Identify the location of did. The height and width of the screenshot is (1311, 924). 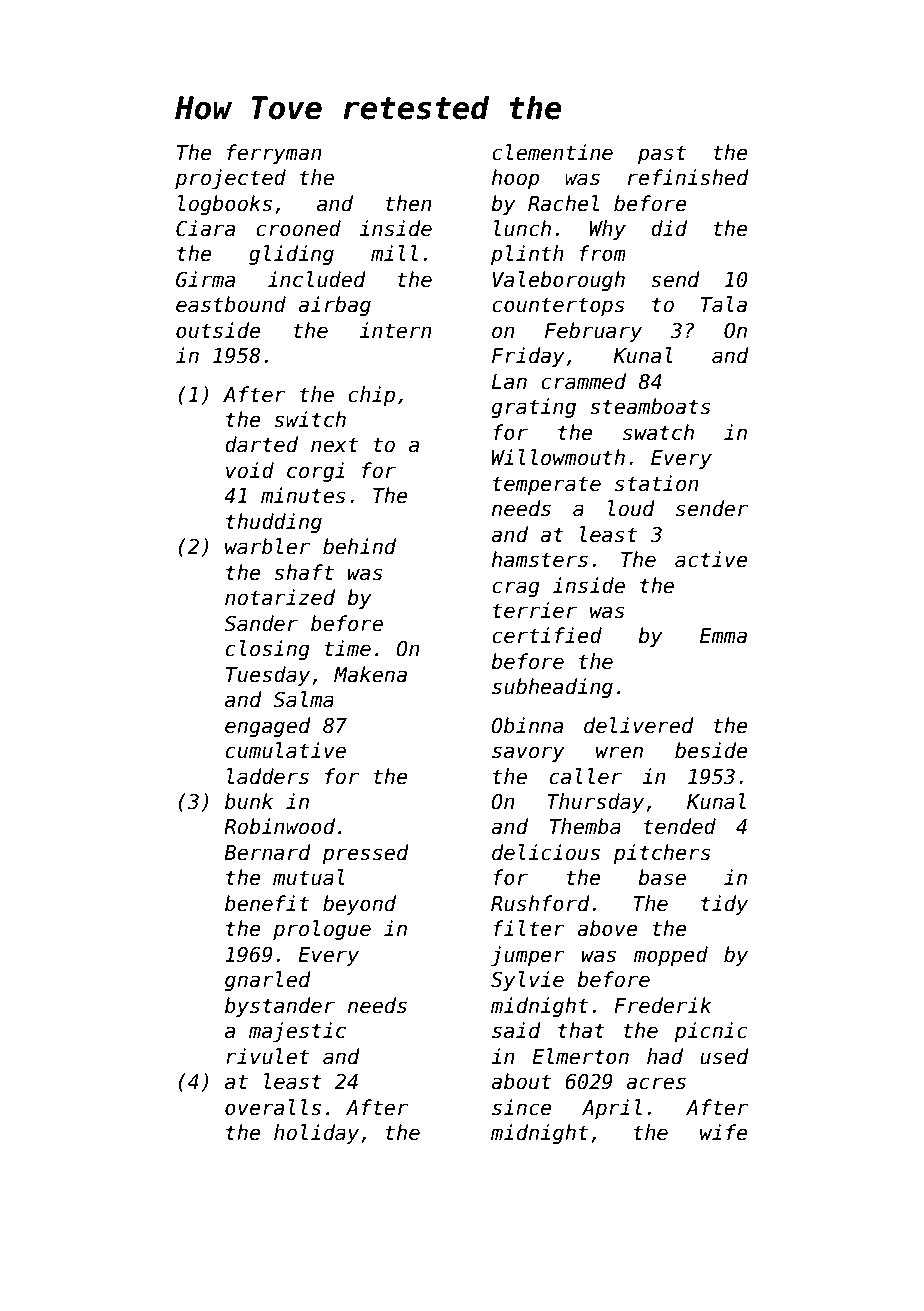
(669, 228).
